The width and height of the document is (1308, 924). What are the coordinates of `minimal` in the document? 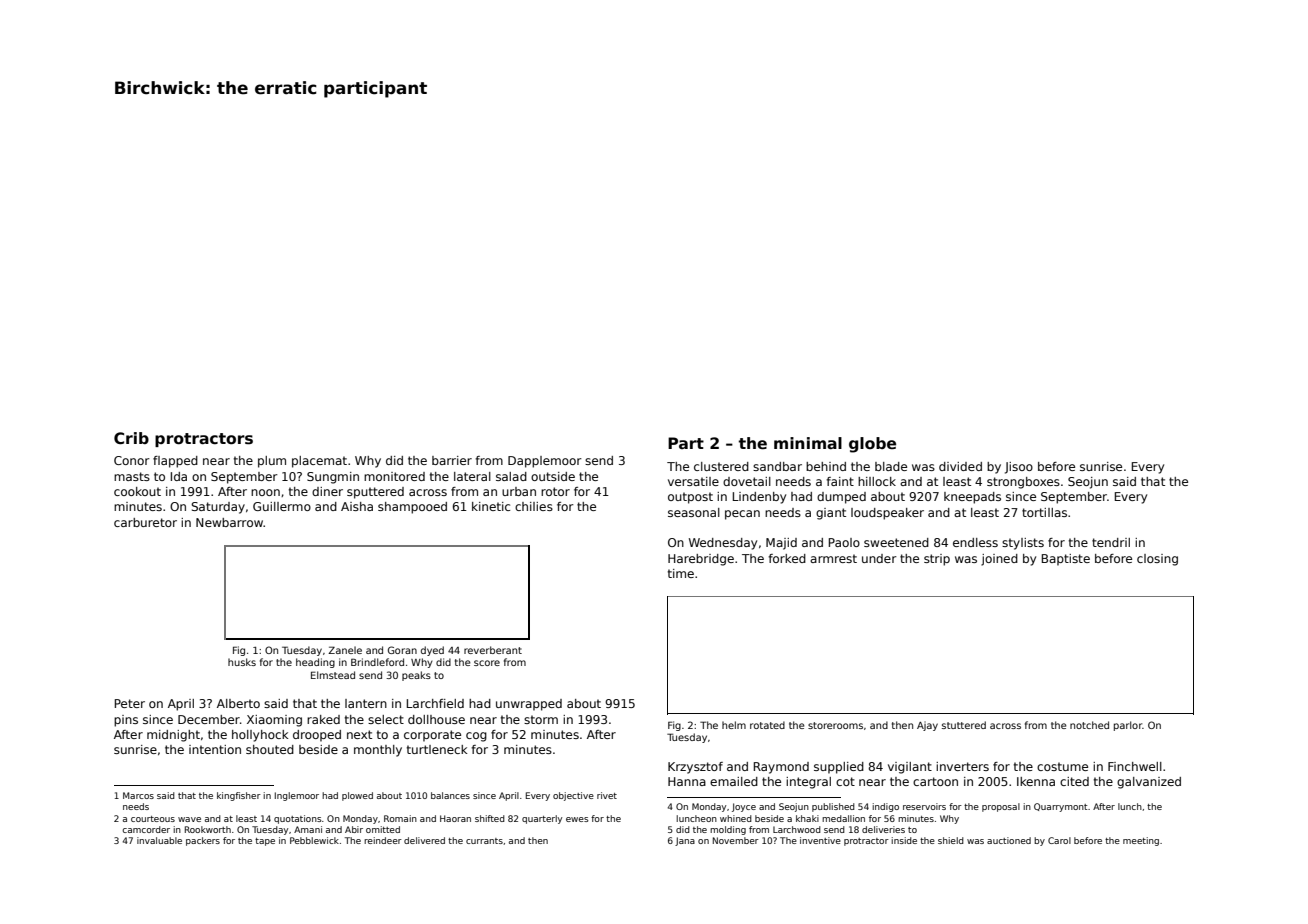 It's located at (808, 443).
